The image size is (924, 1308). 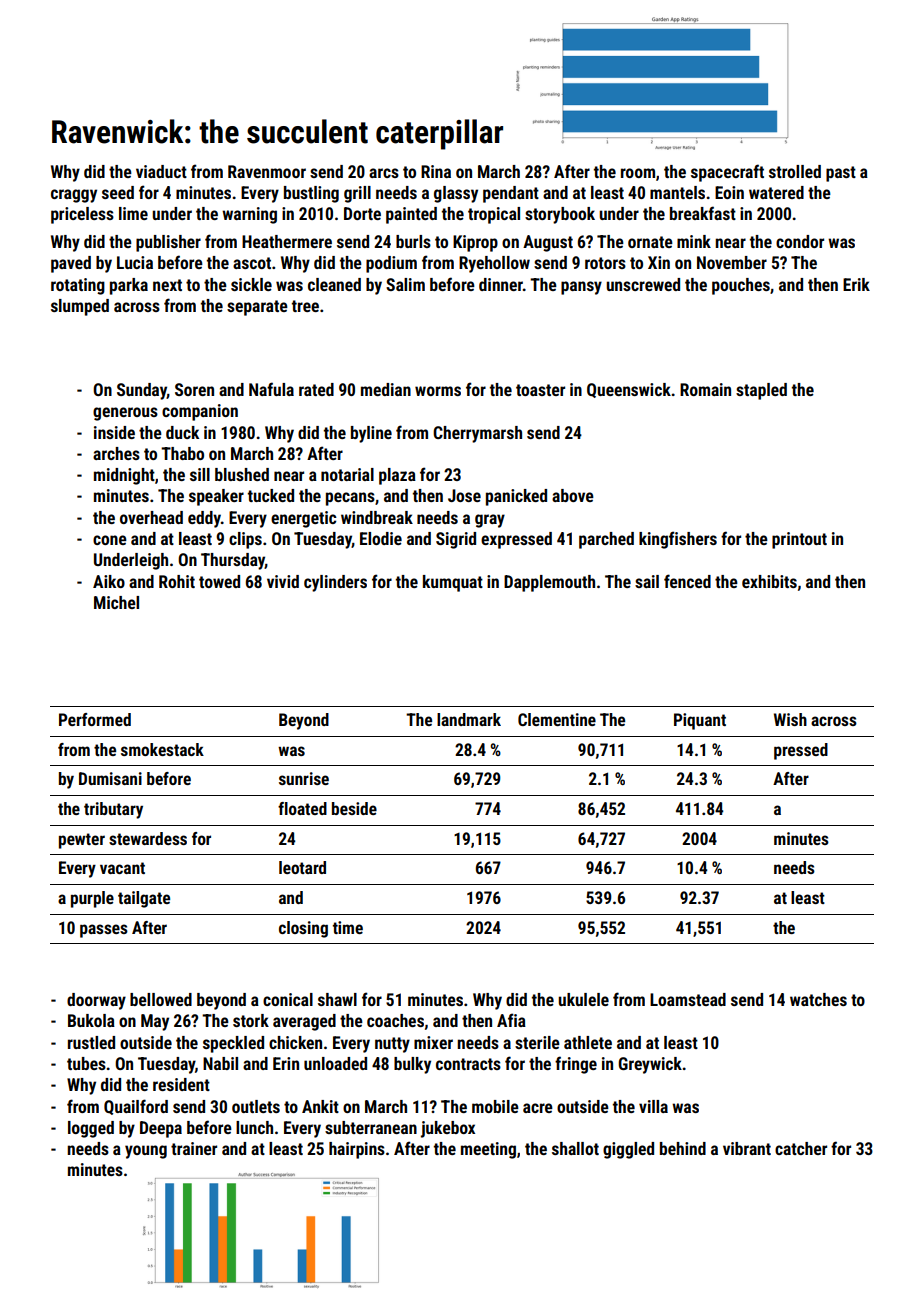 What do you see at coordinates (288, 999) in the screenshot?
I see `conical` at bounding box center [288, 999].
